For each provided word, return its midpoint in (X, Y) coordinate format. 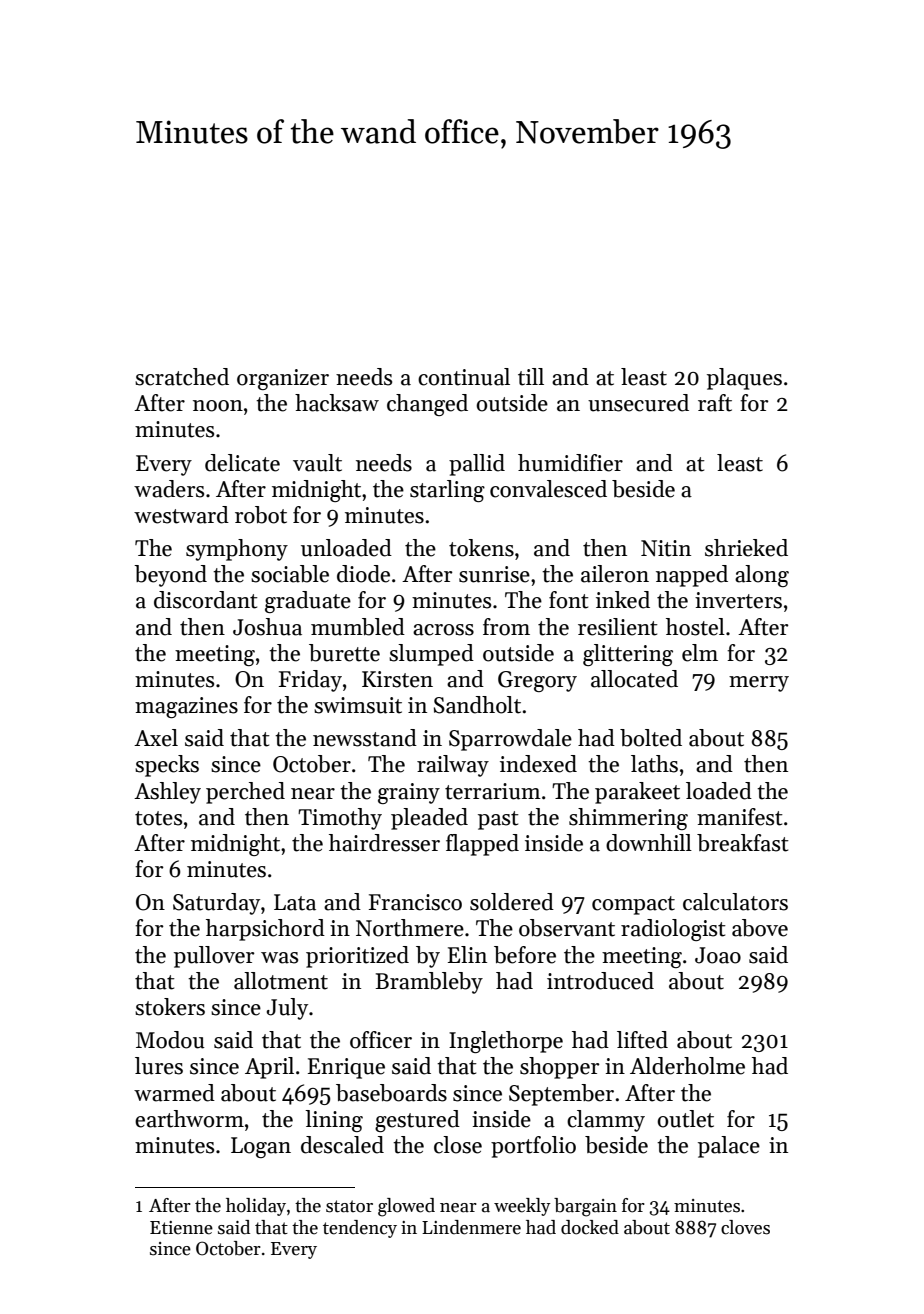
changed (427, 405)
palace (729, 1147)
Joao (718, 955)
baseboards (391, 1093)
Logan (261, 1147)
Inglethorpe (506, 1042)
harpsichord (265, 930)
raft (715, 403)
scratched (182, 377)
